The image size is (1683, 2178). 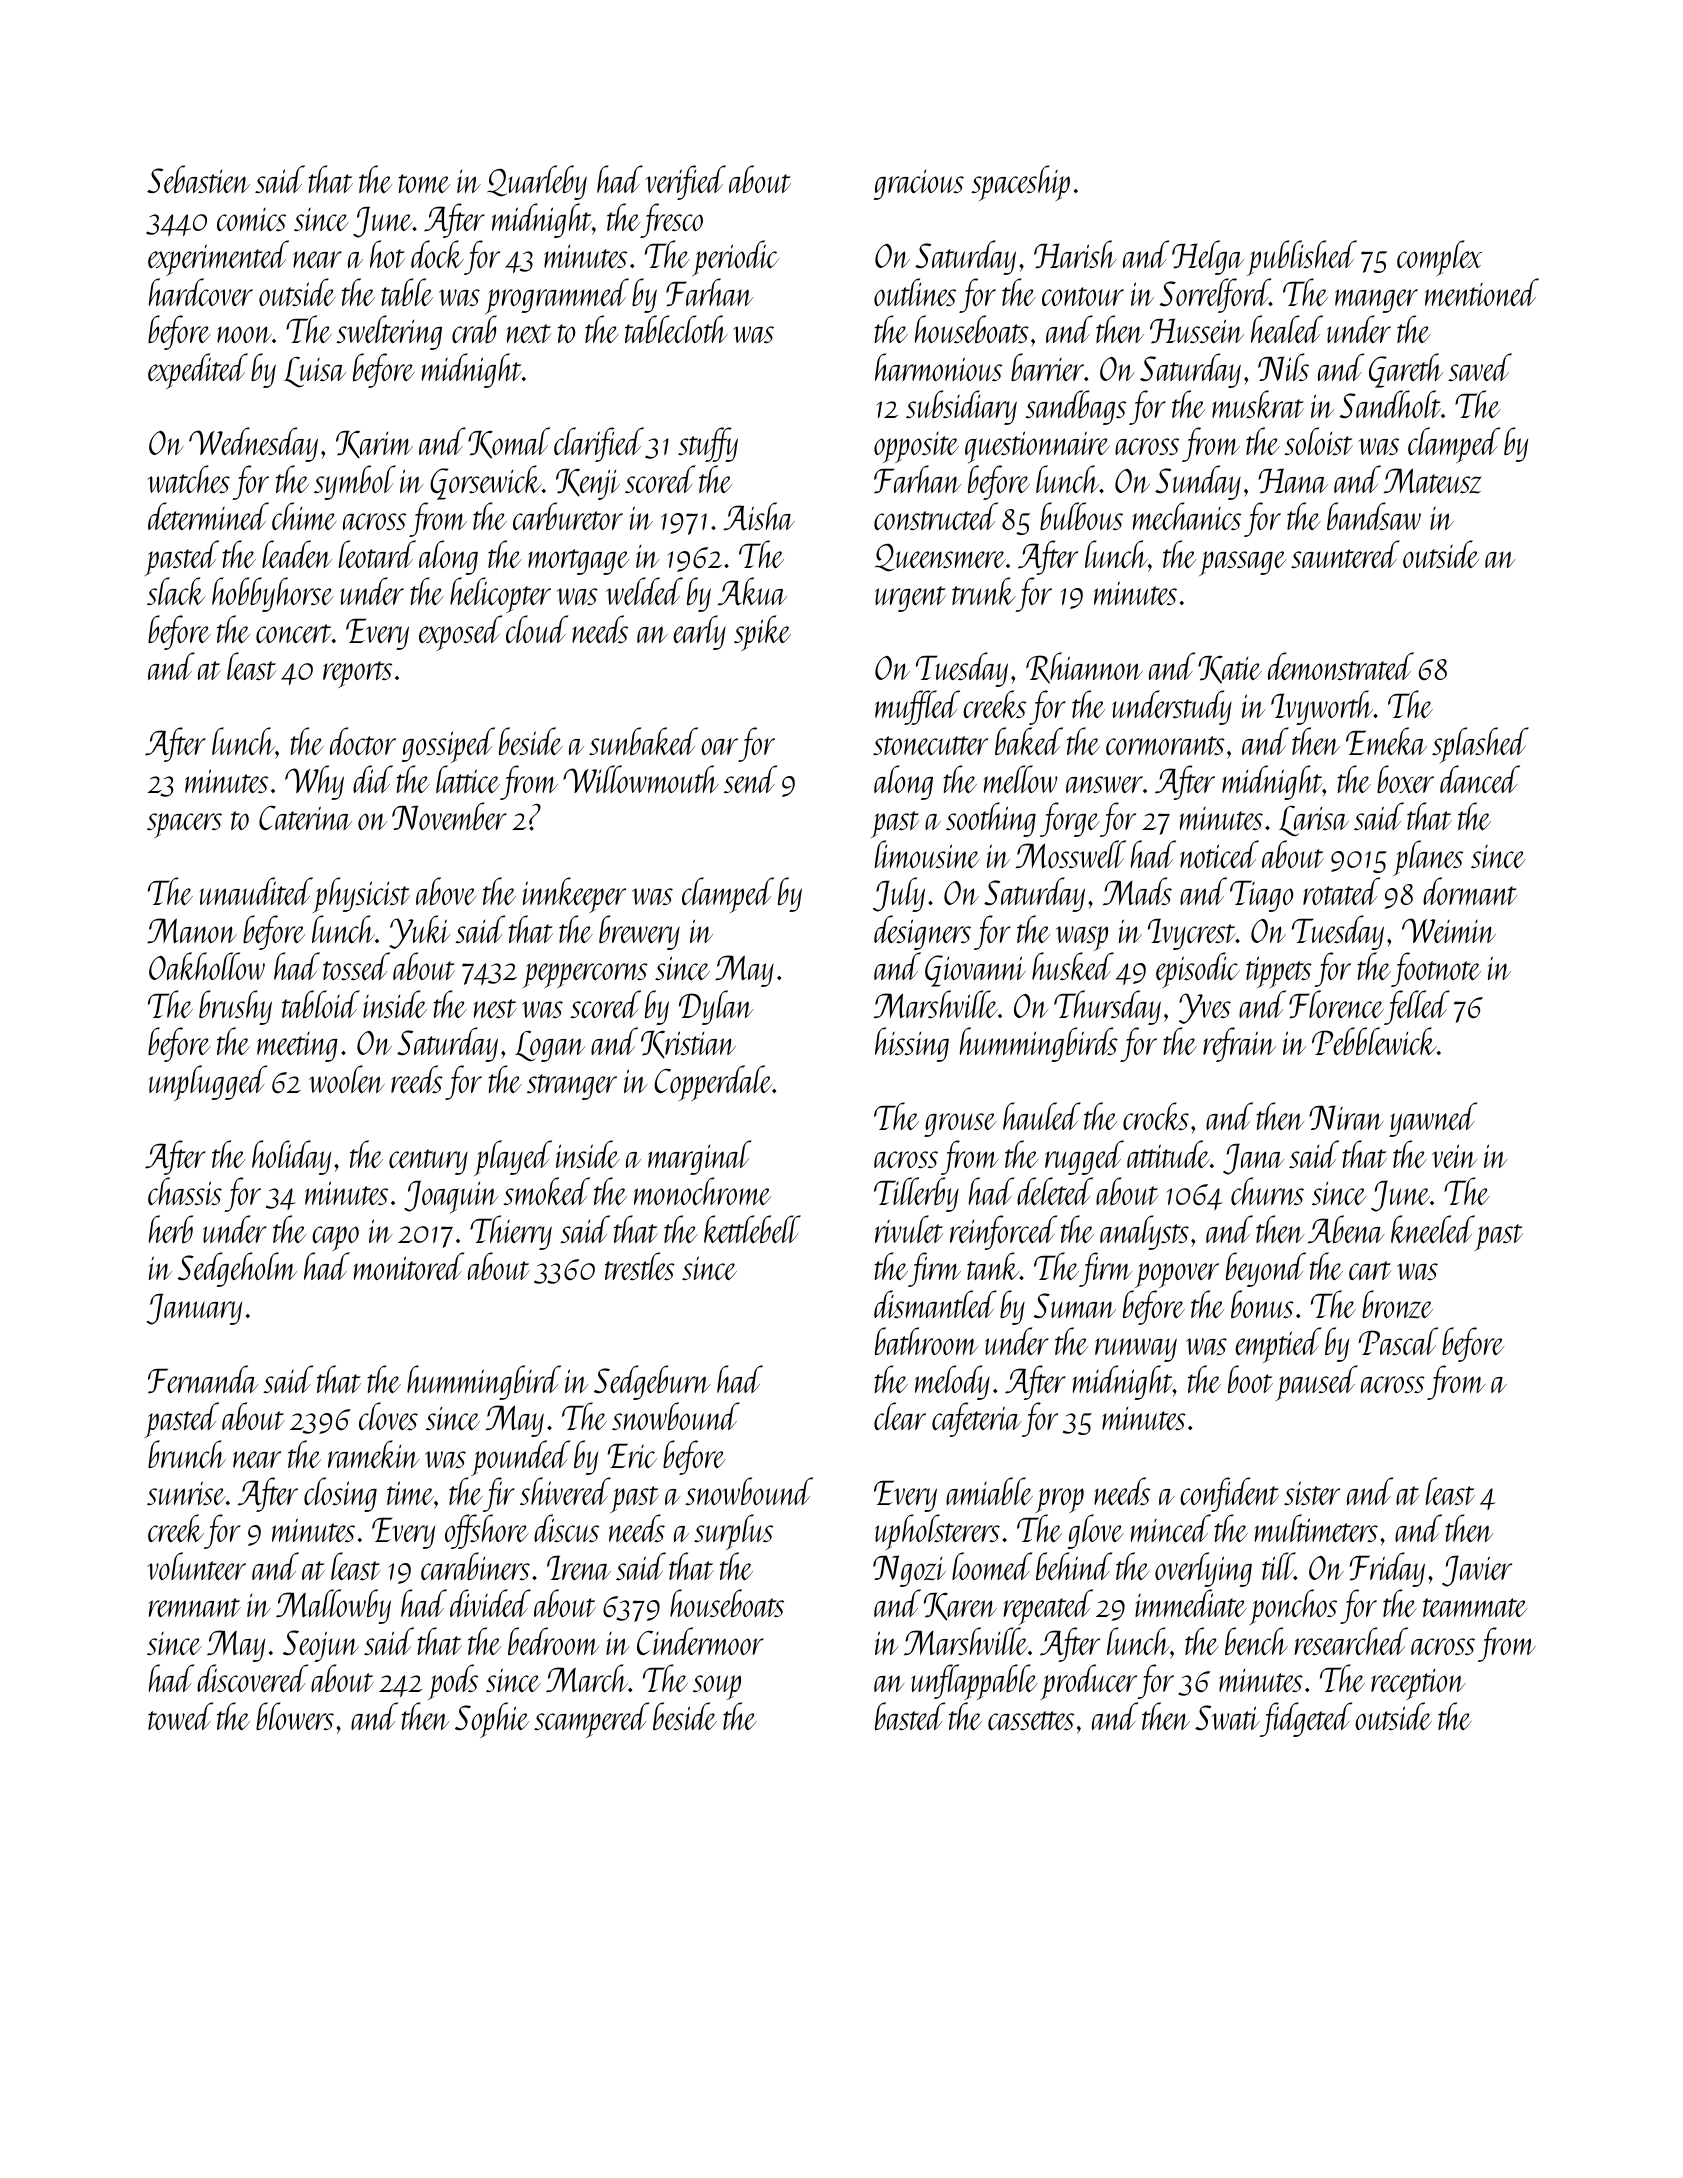 What do you see at coordinates (1031, 1720) in the screenshot?
I see `cassettes` at bounding box center [1031, 1720].
